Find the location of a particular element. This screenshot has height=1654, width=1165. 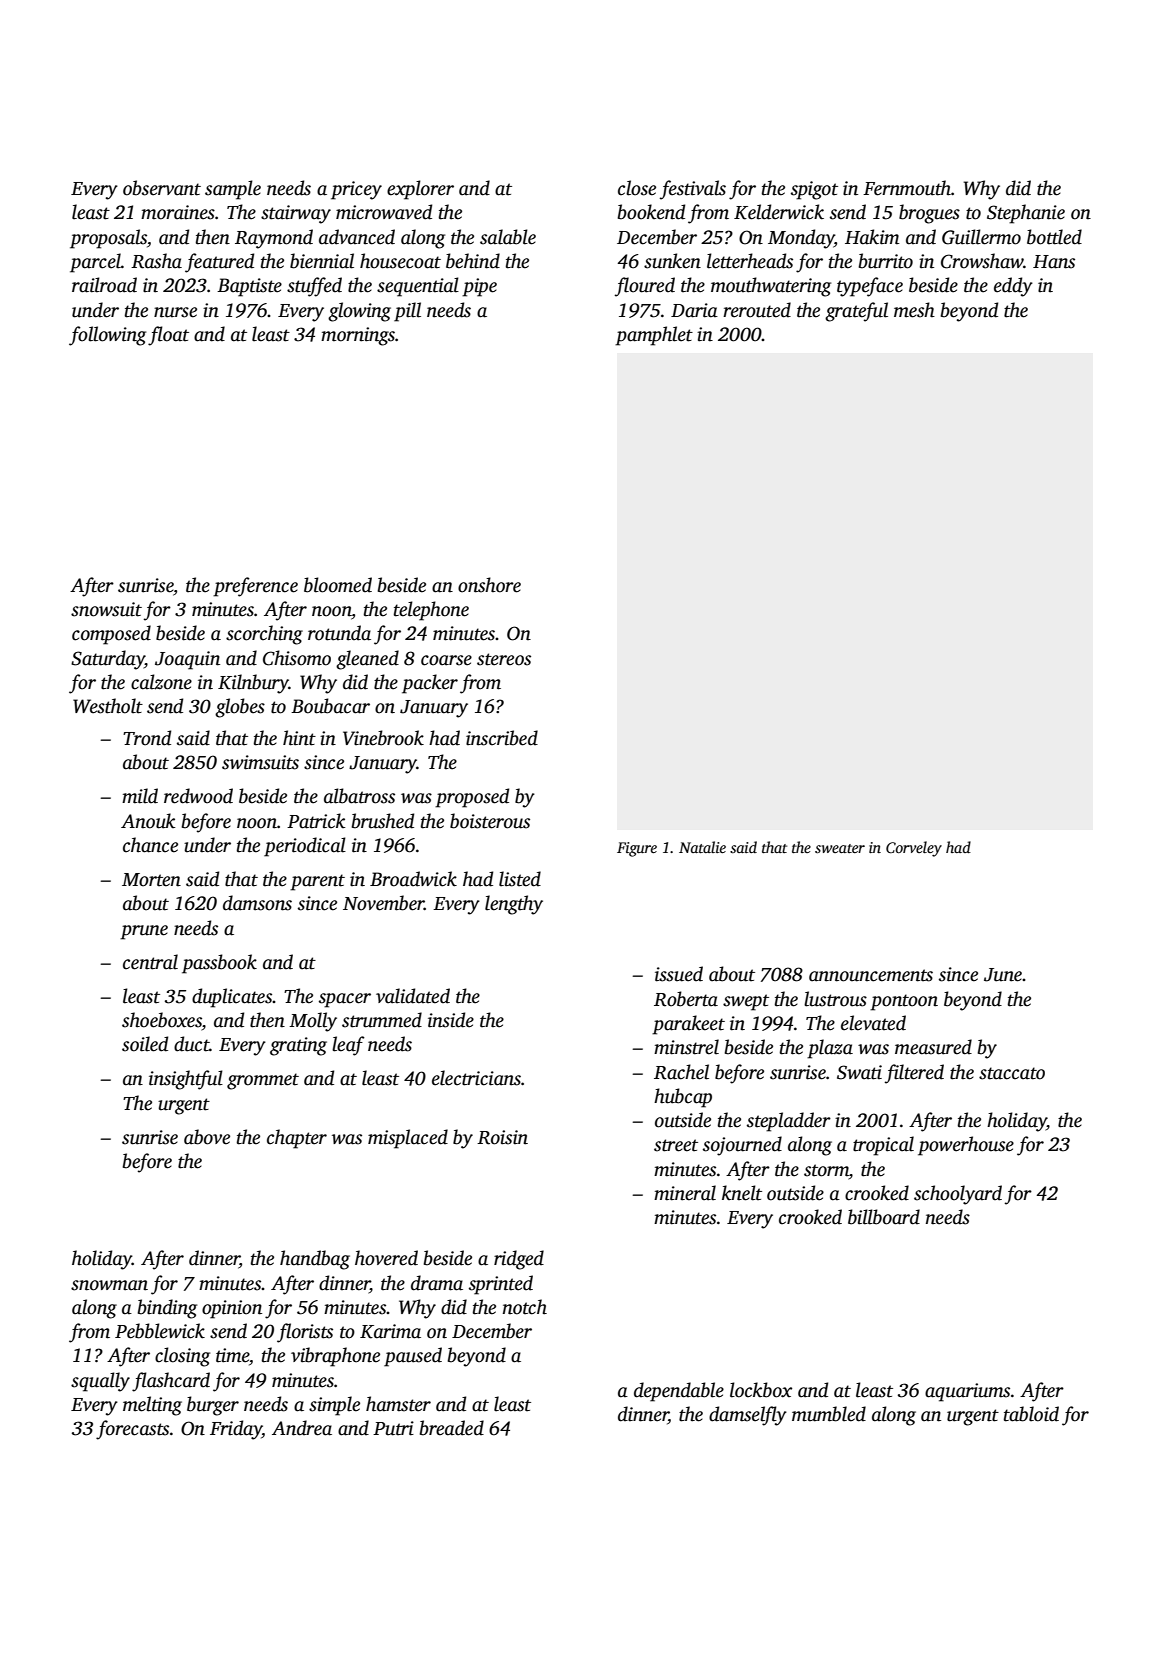

preference is located at coordinates (255, 587).
